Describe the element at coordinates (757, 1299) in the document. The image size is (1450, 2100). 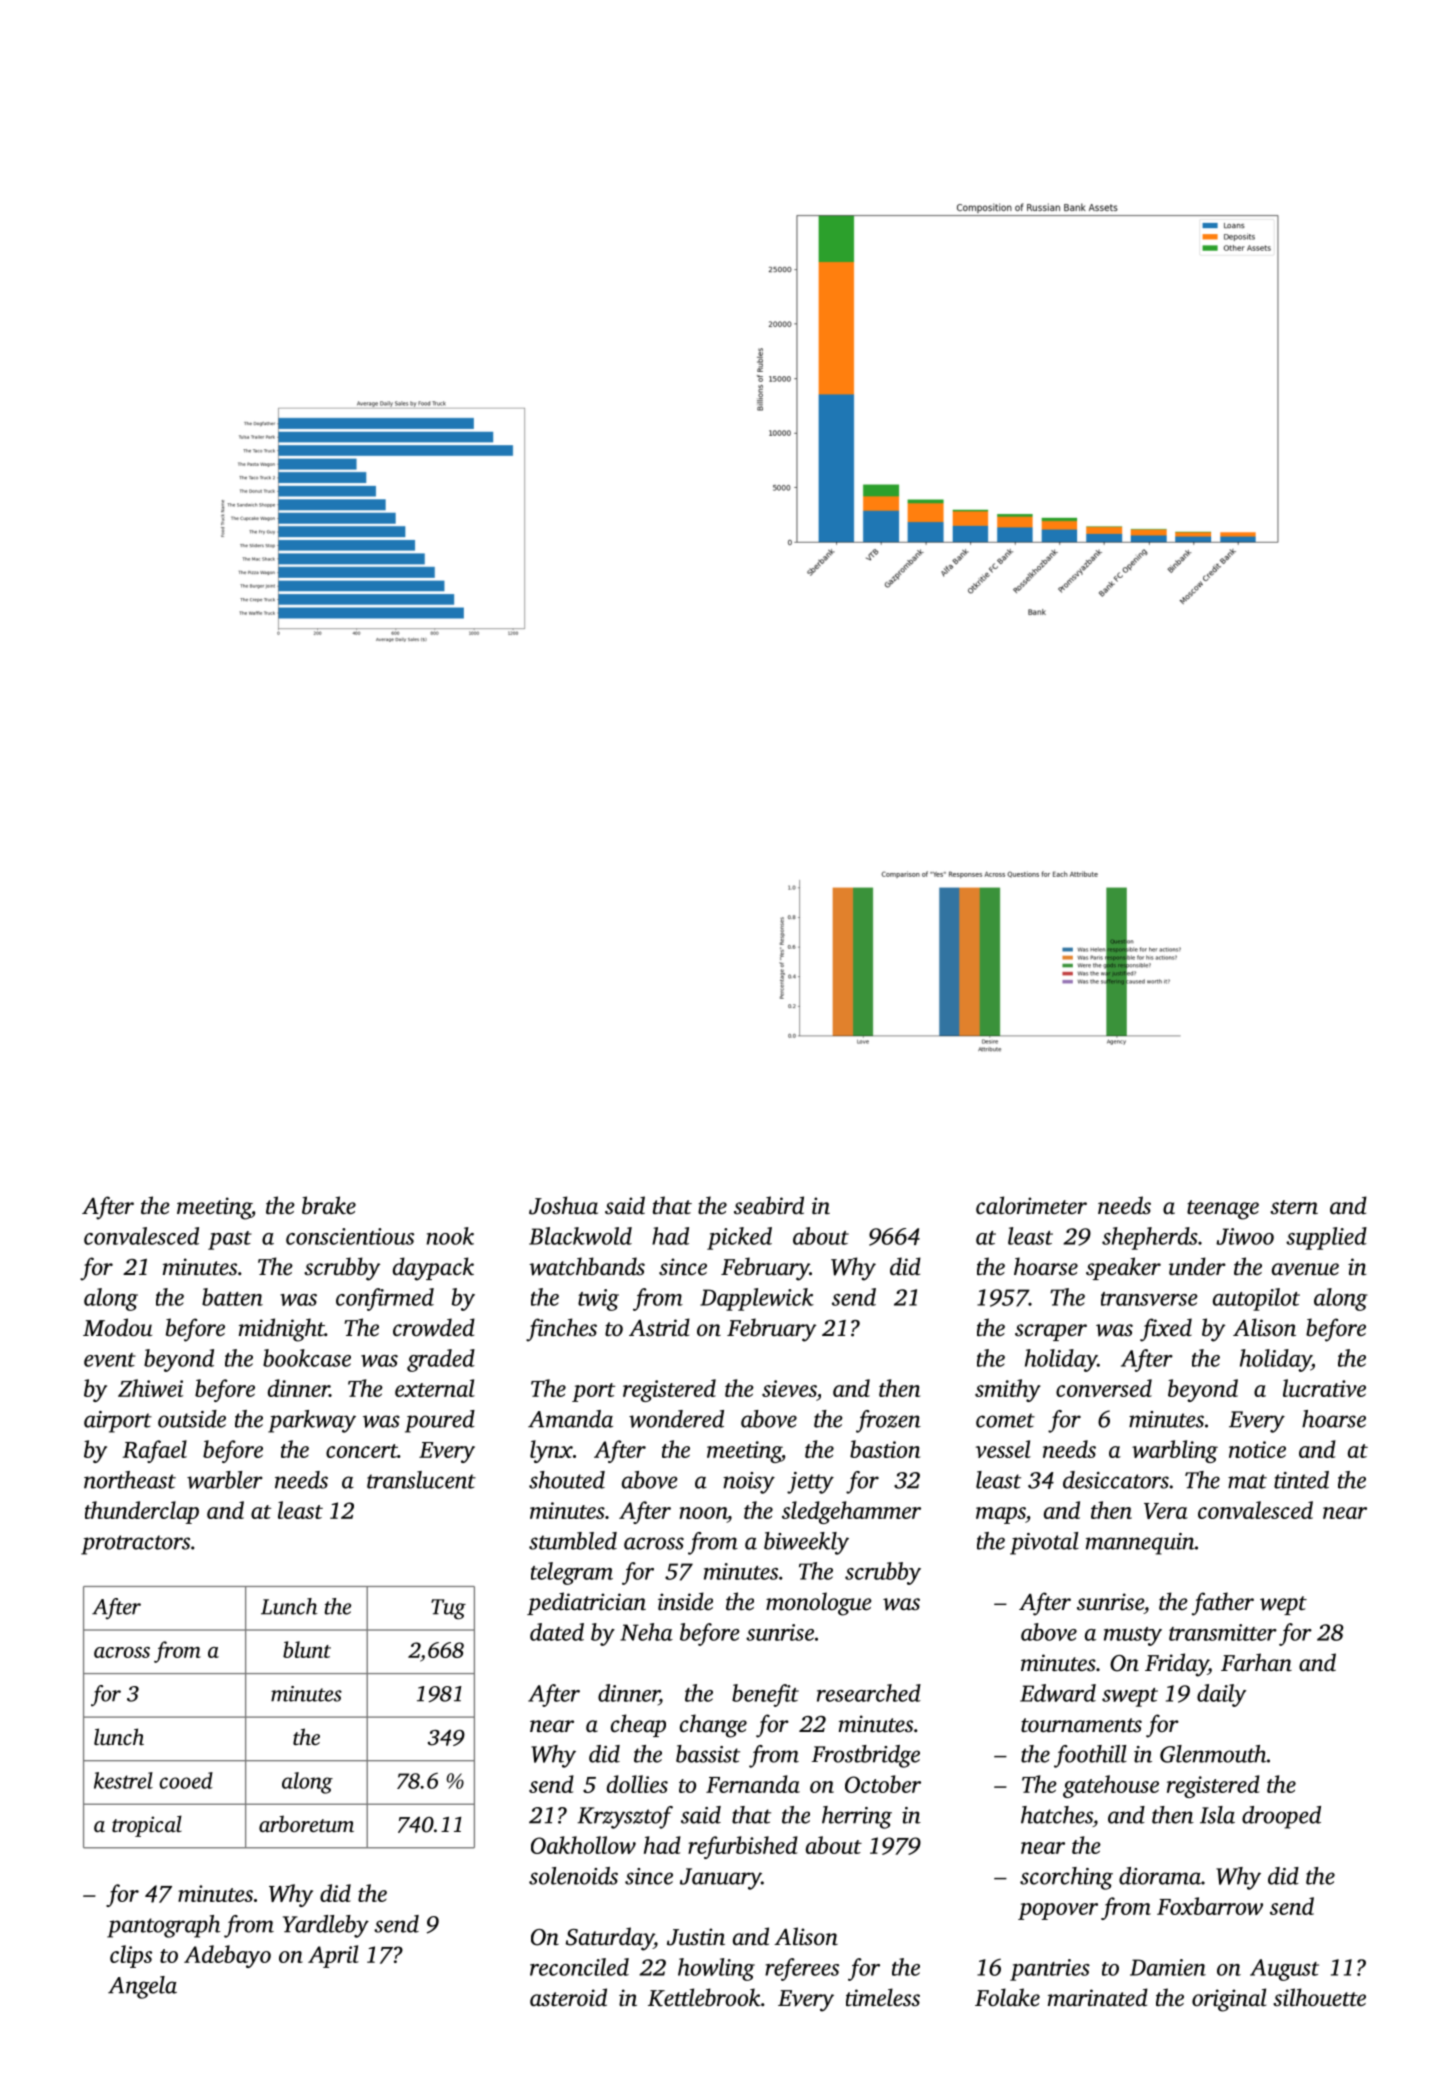
I see `Dapplewick` at that location.
